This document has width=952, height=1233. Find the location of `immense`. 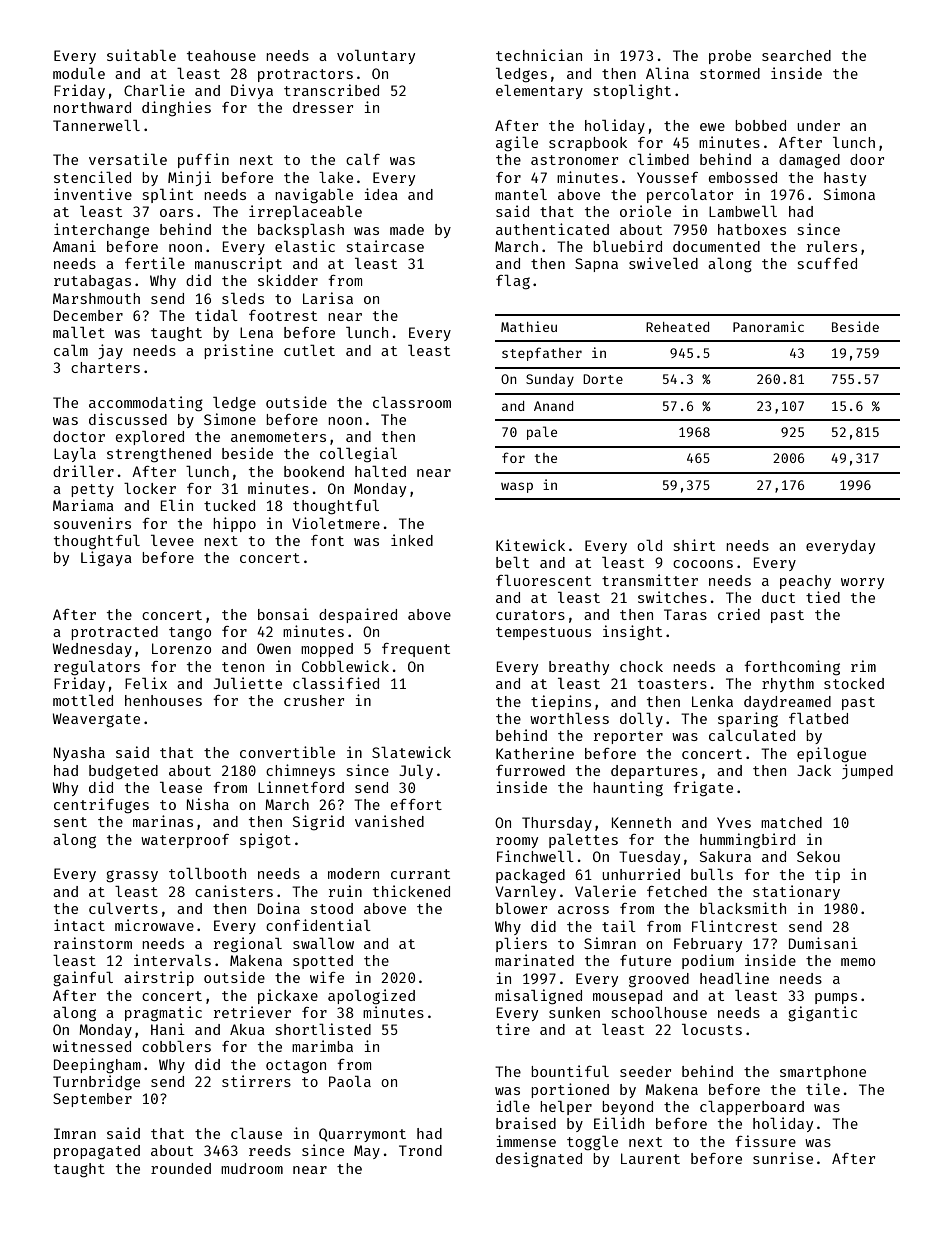

immense is located at coordinates (526, 1141).
